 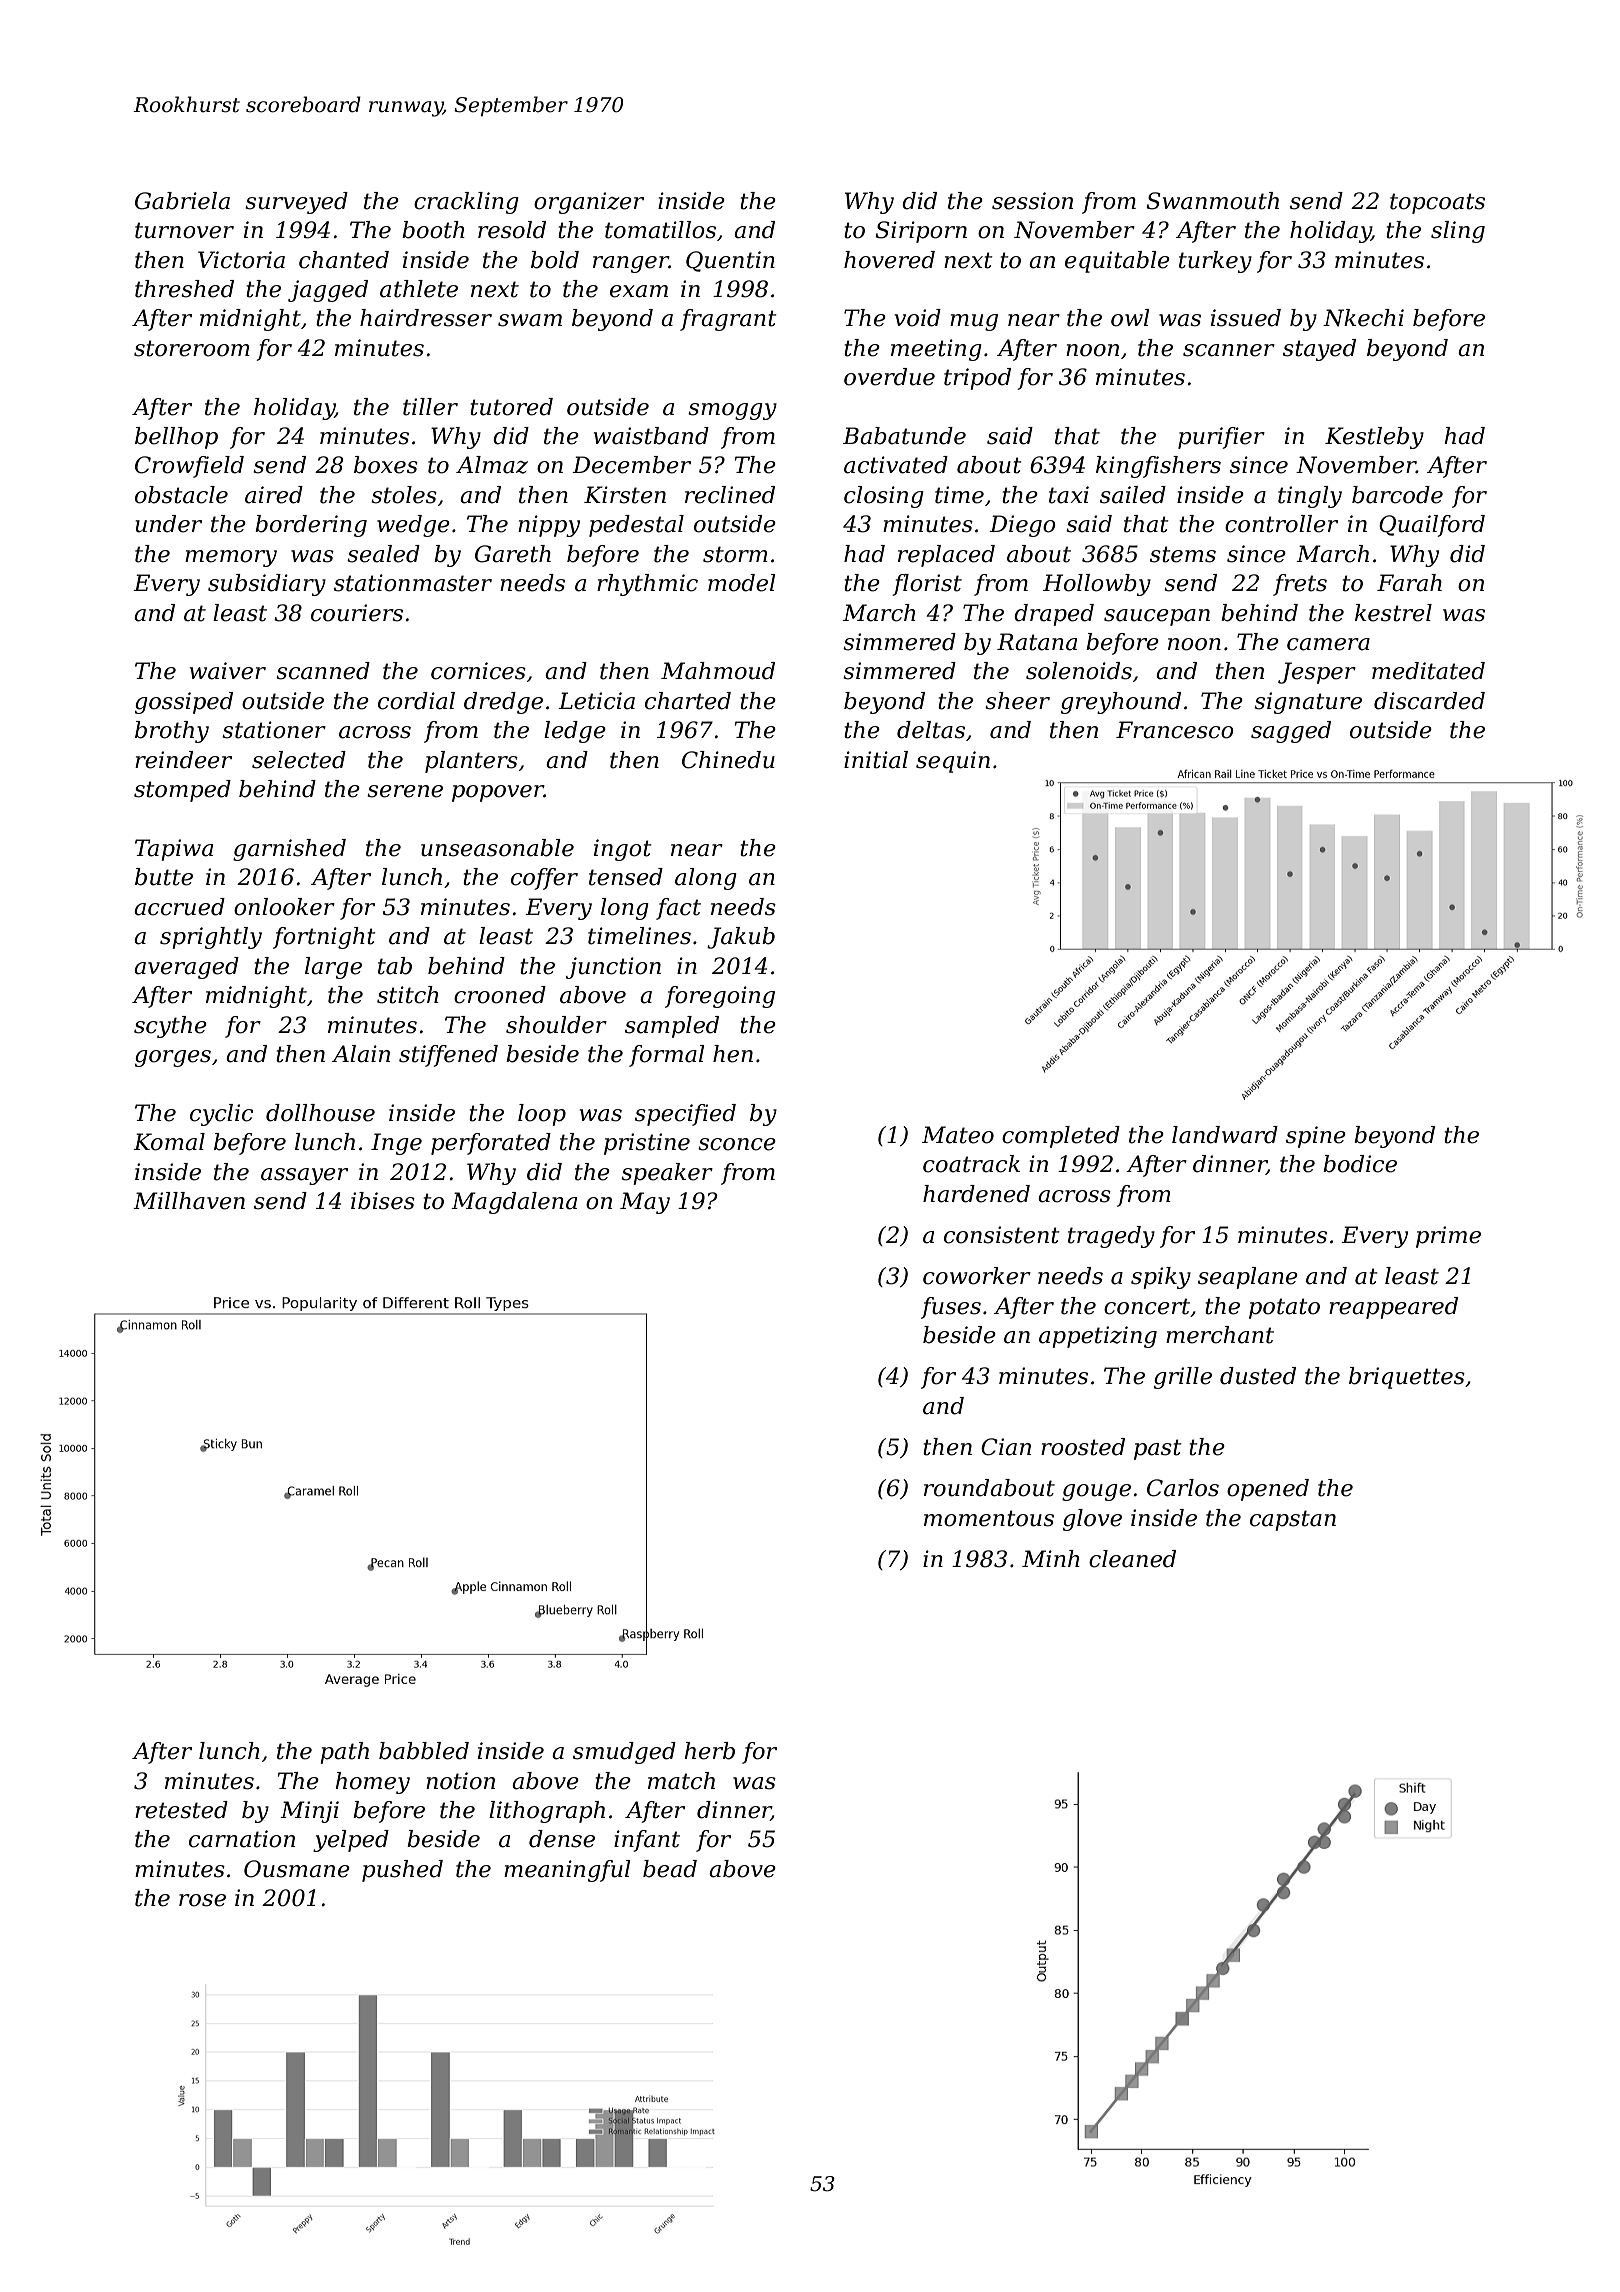 I want to click on meditated, so click(x=1428, y=671).
